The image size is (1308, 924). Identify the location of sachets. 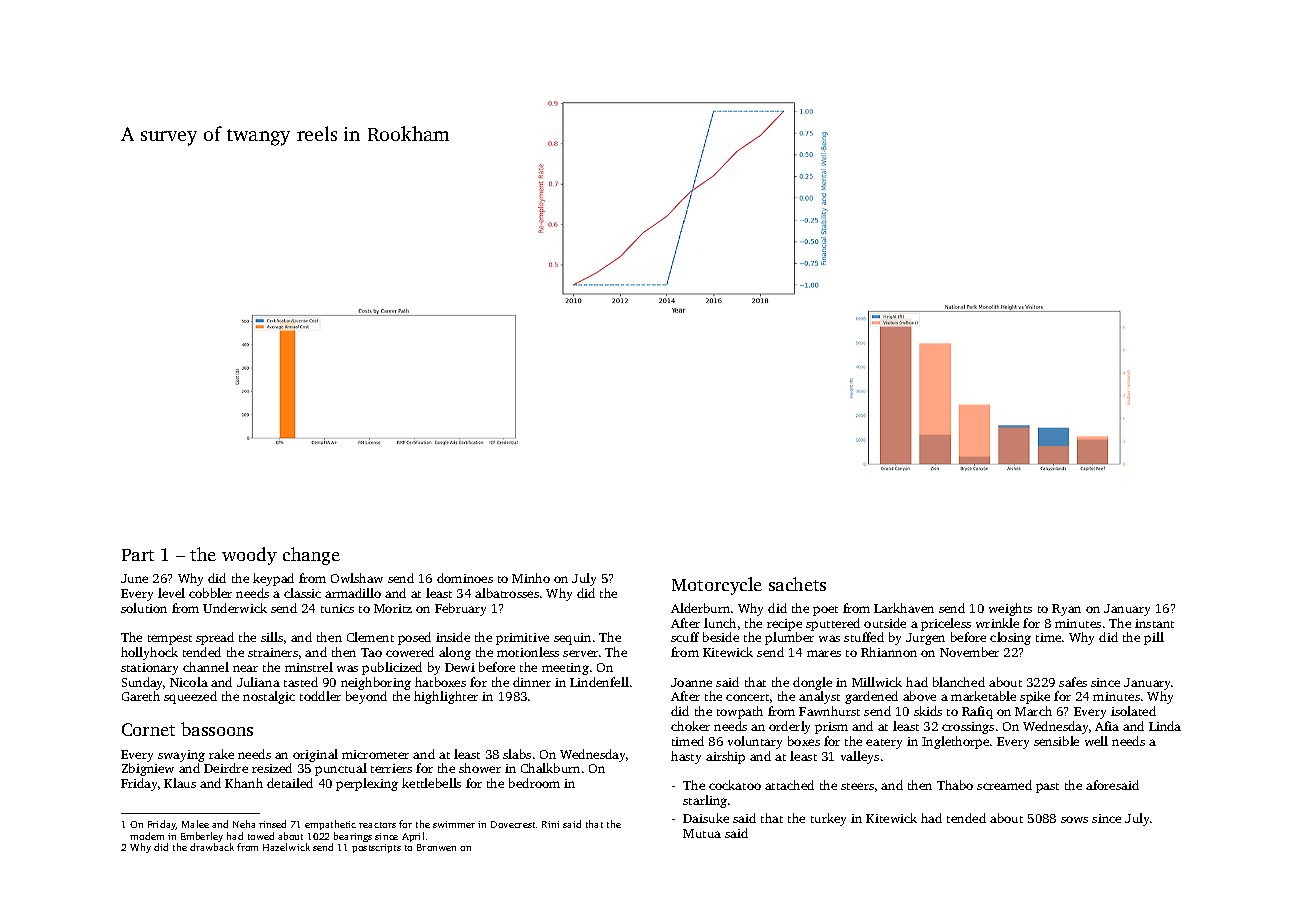
(797, 584).
